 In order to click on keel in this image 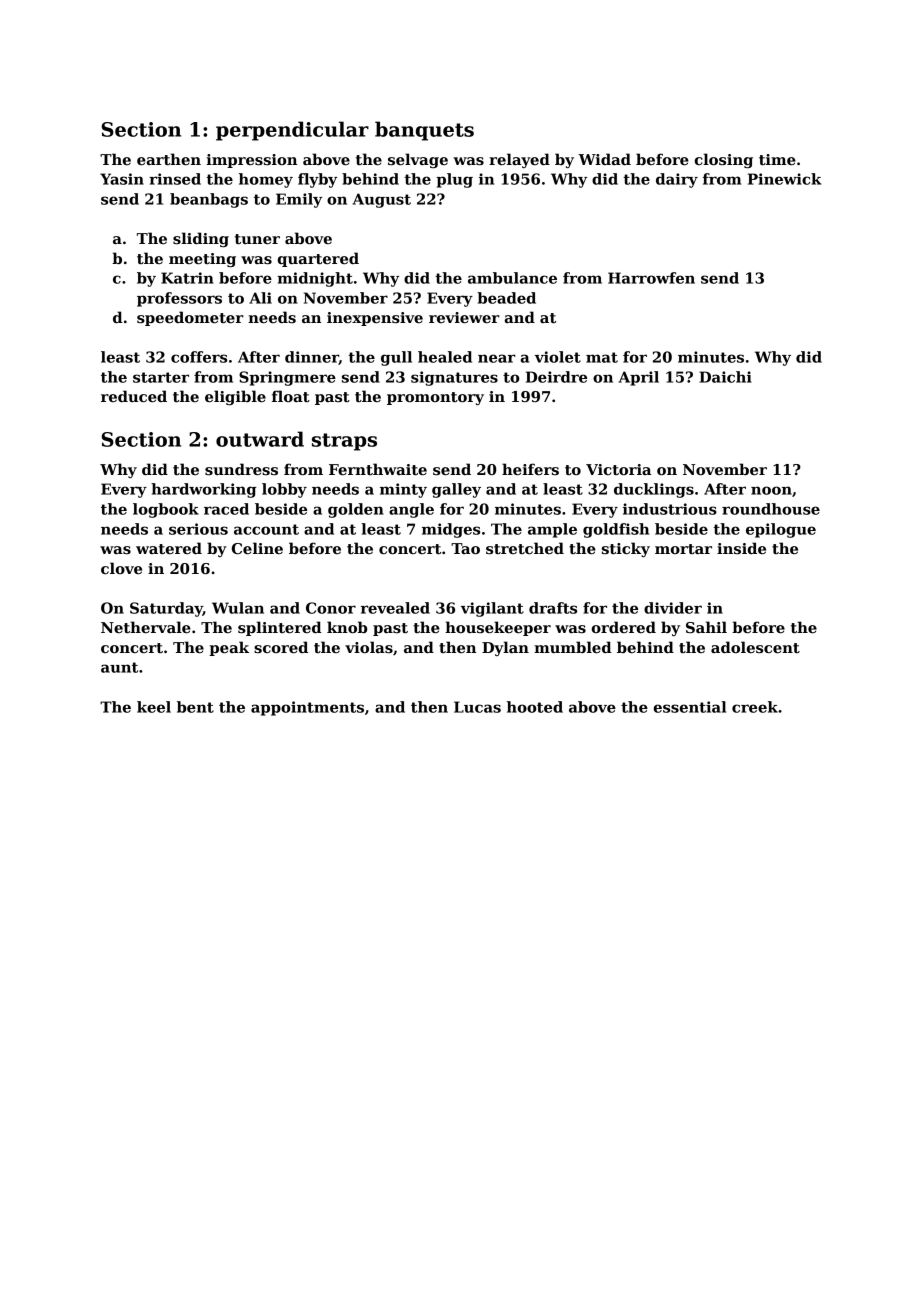, I will do `click(154, 707)`.
